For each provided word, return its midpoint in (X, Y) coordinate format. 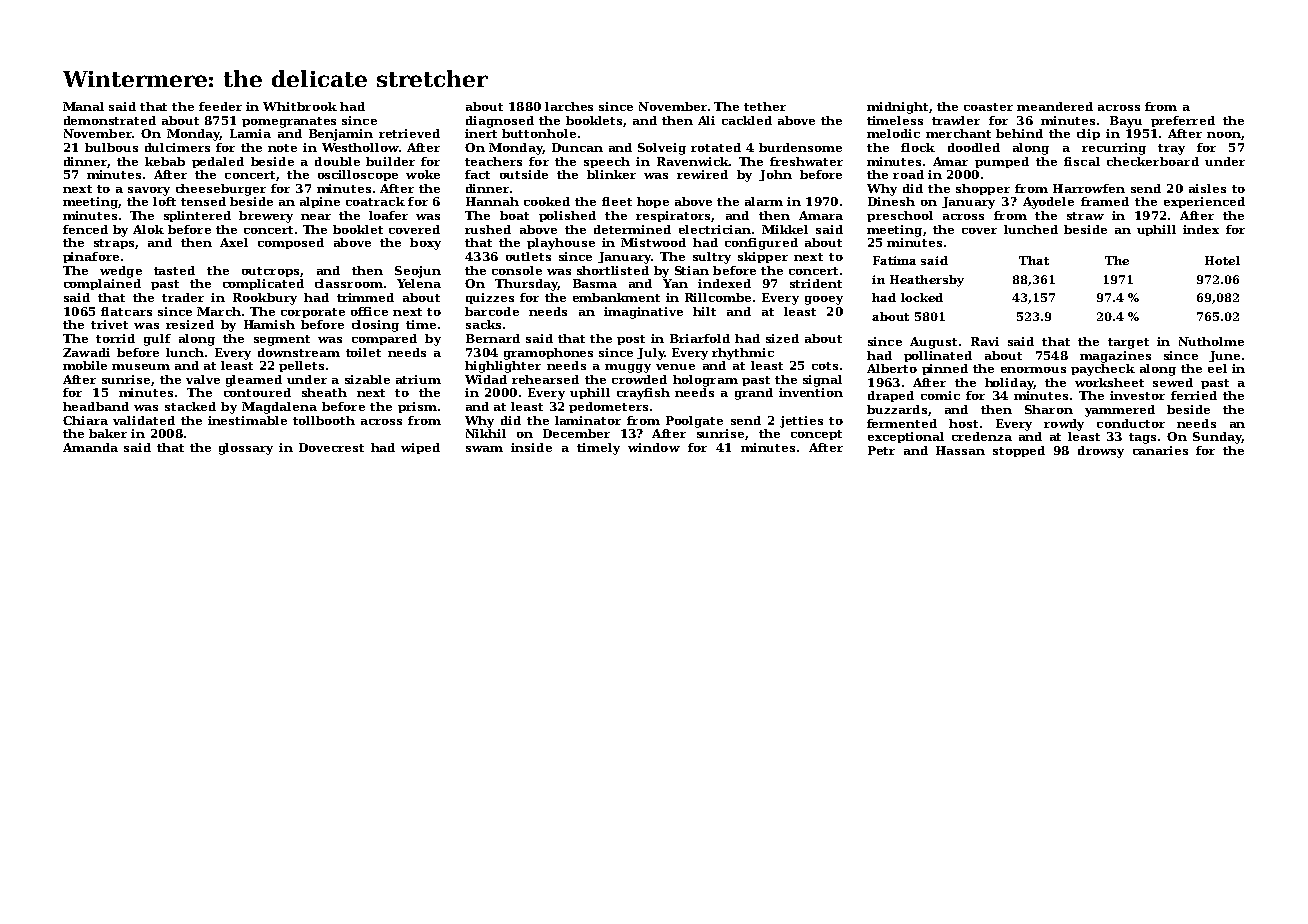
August (933, 343)
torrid (115, 338)
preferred (1183, 121)
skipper (763, 257)
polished (567, 216)
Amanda (90, 447)
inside (531, 447)
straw (1085, 216)
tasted (174, 270)
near (316, 217)
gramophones (548, 354)
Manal (83, 106)
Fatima (894, 260)
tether (765, 106)
